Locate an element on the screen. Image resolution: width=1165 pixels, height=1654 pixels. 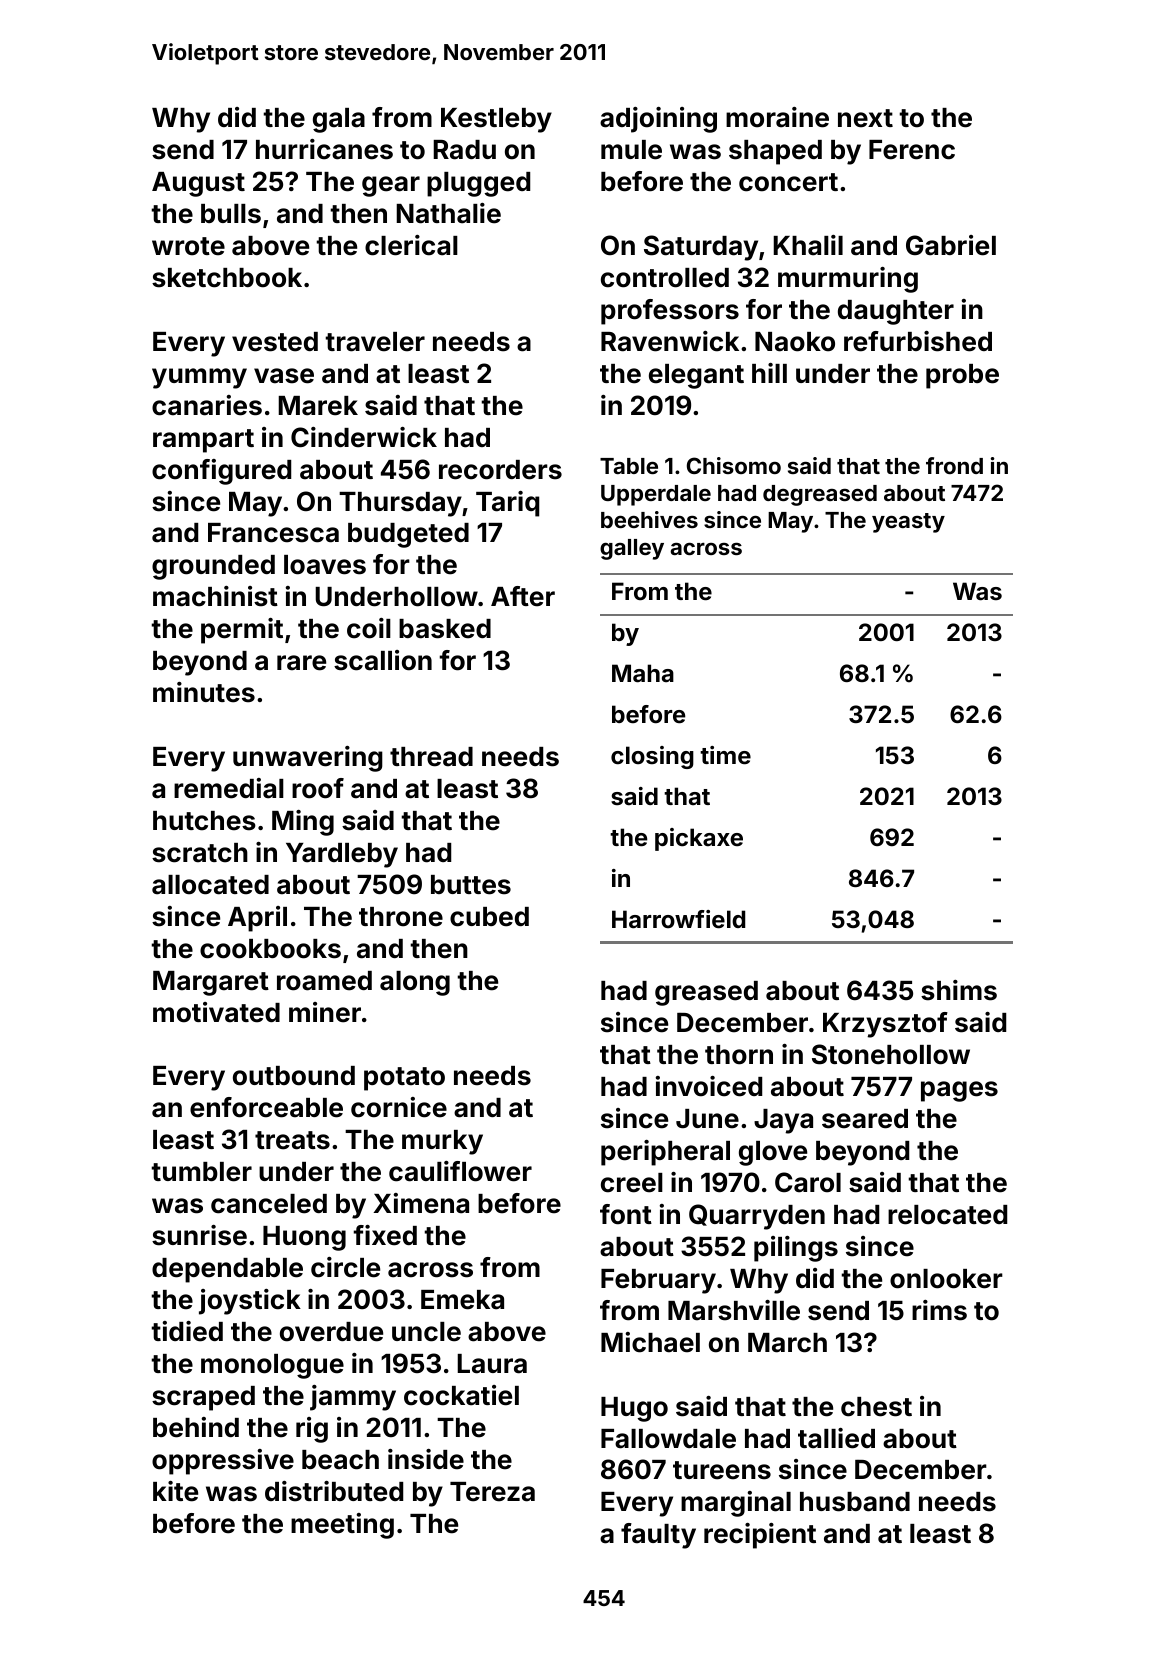
kite is located at coordinates (175, 1491).
